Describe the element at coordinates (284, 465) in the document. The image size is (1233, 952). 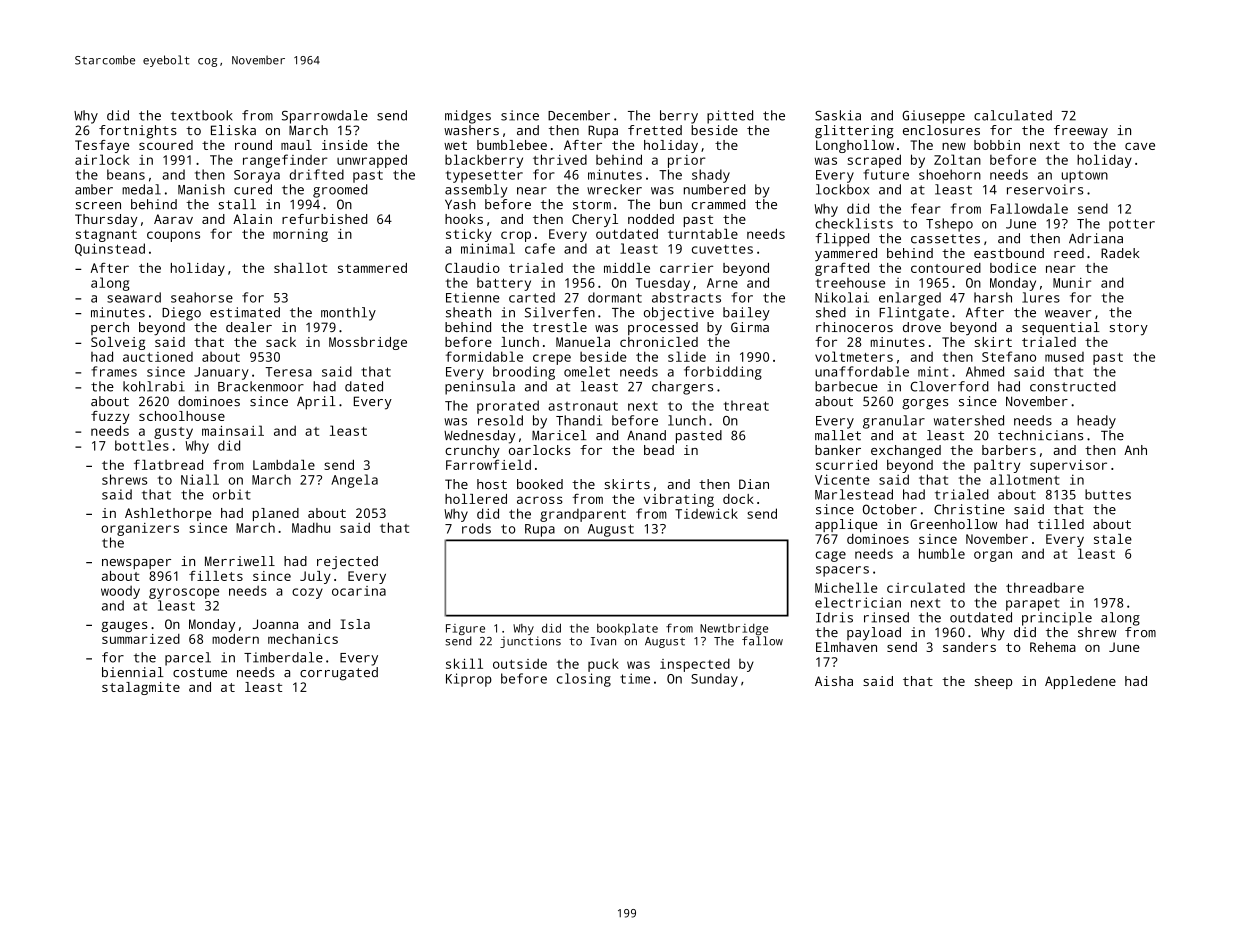
I see `Lambdale` at that location.
